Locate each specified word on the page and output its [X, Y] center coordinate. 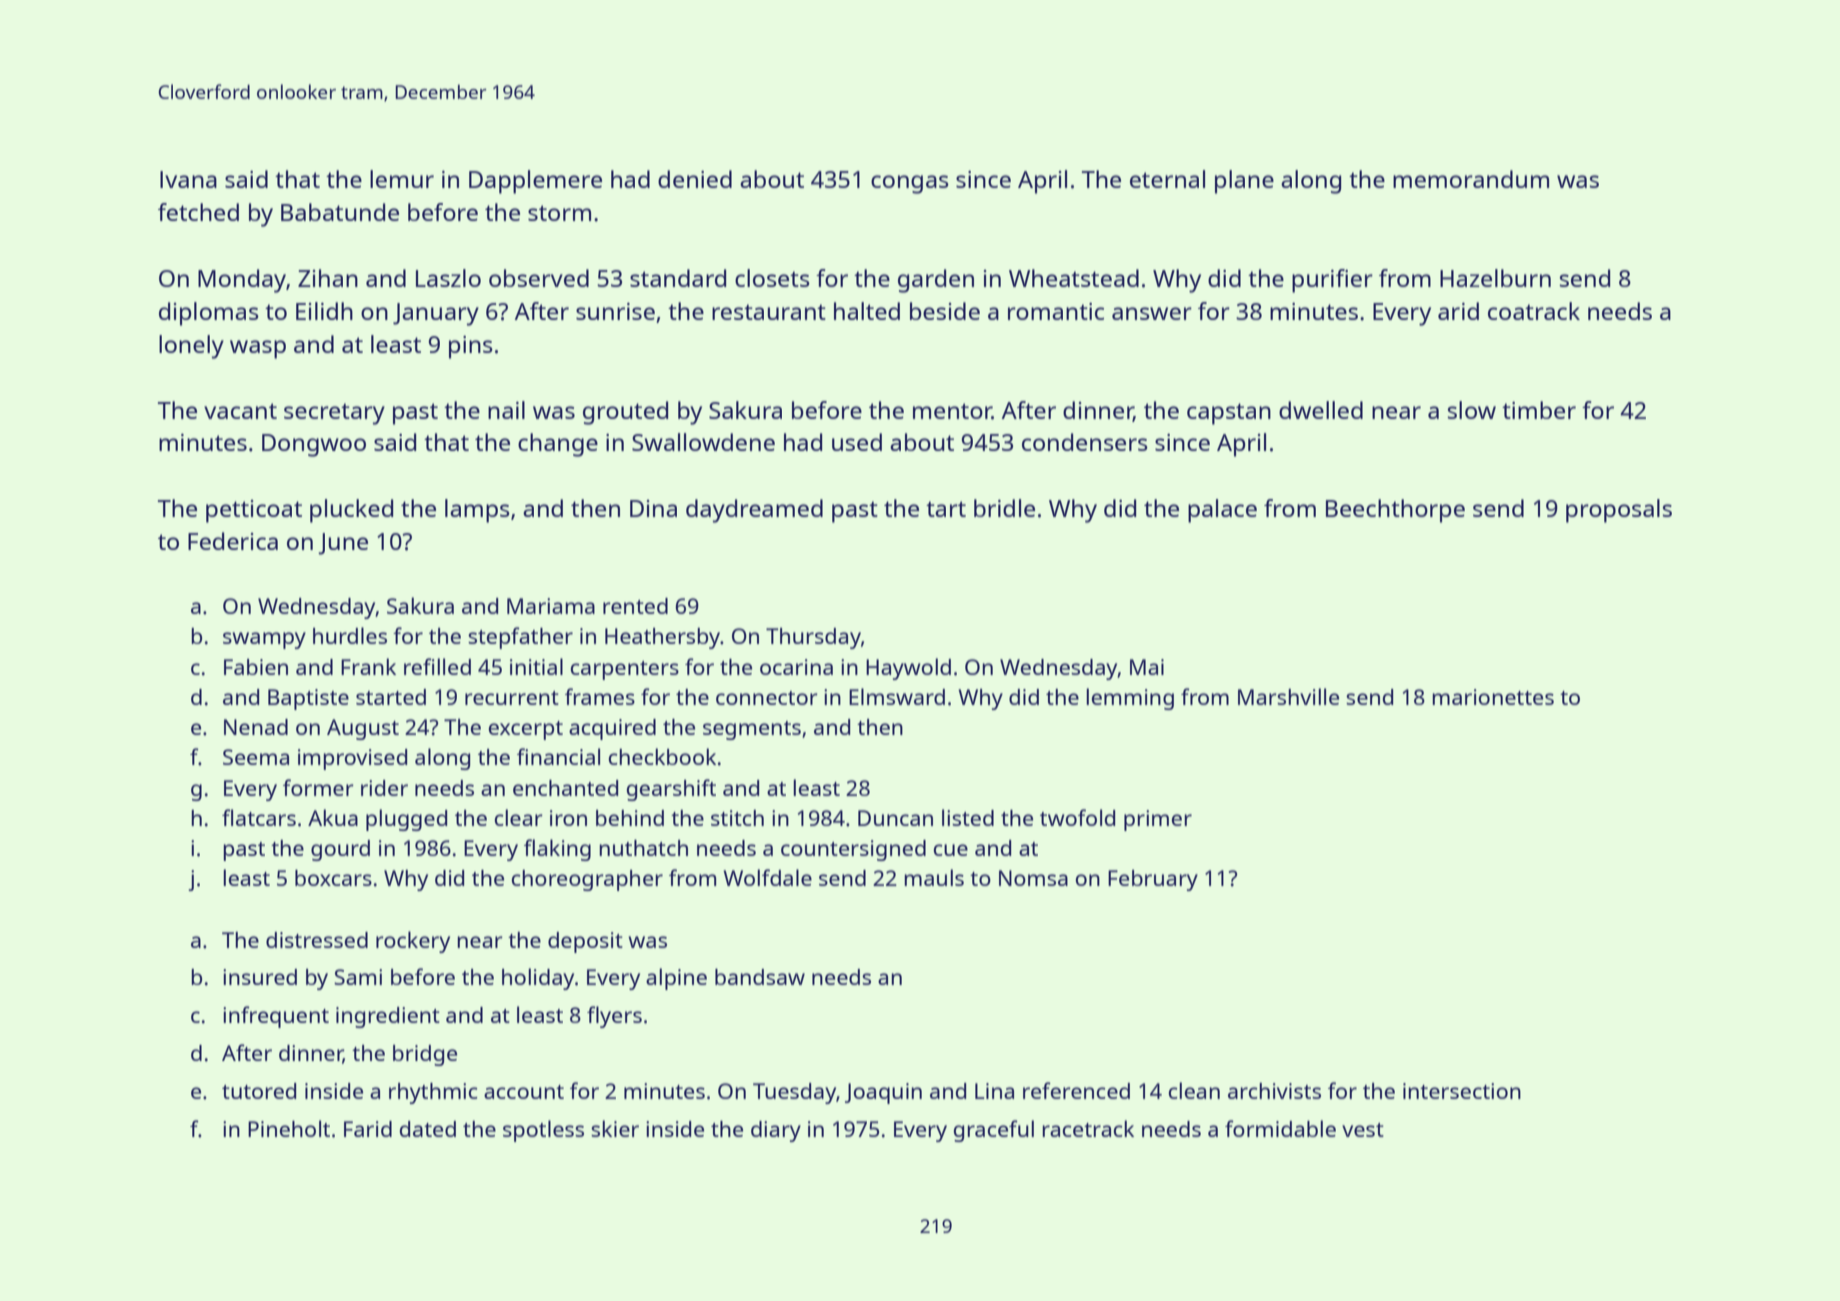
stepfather [520, 638]
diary [776, 1131]
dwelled [1321, 410]
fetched [198, 212]
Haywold [908, 669]
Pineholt [289, 1128]
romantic [1056, 311]
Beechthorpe [1395, 511]
